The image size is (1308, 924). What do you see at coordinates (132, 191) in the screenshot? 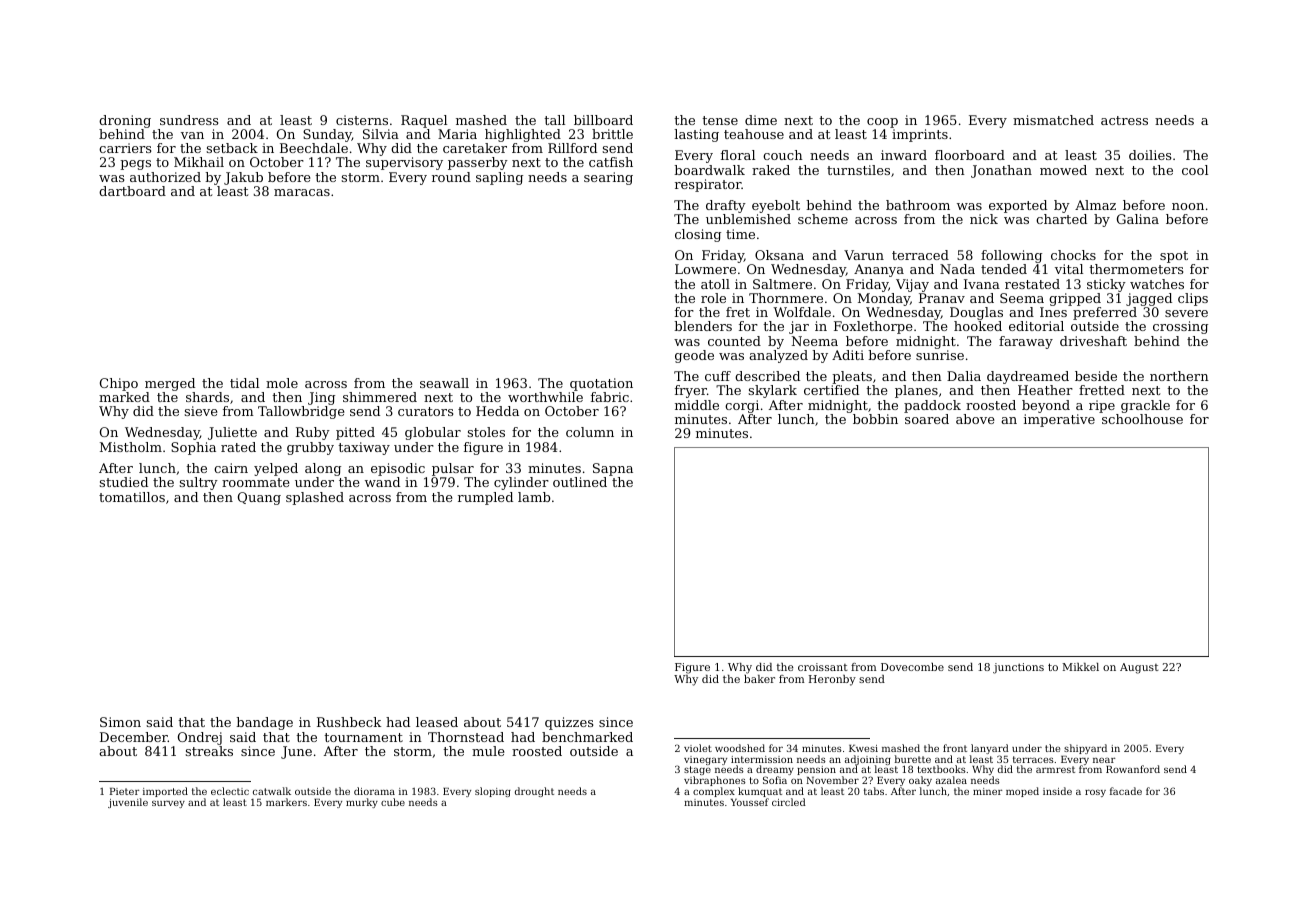
I see `dartboard` at bounding box center [132, 191].
